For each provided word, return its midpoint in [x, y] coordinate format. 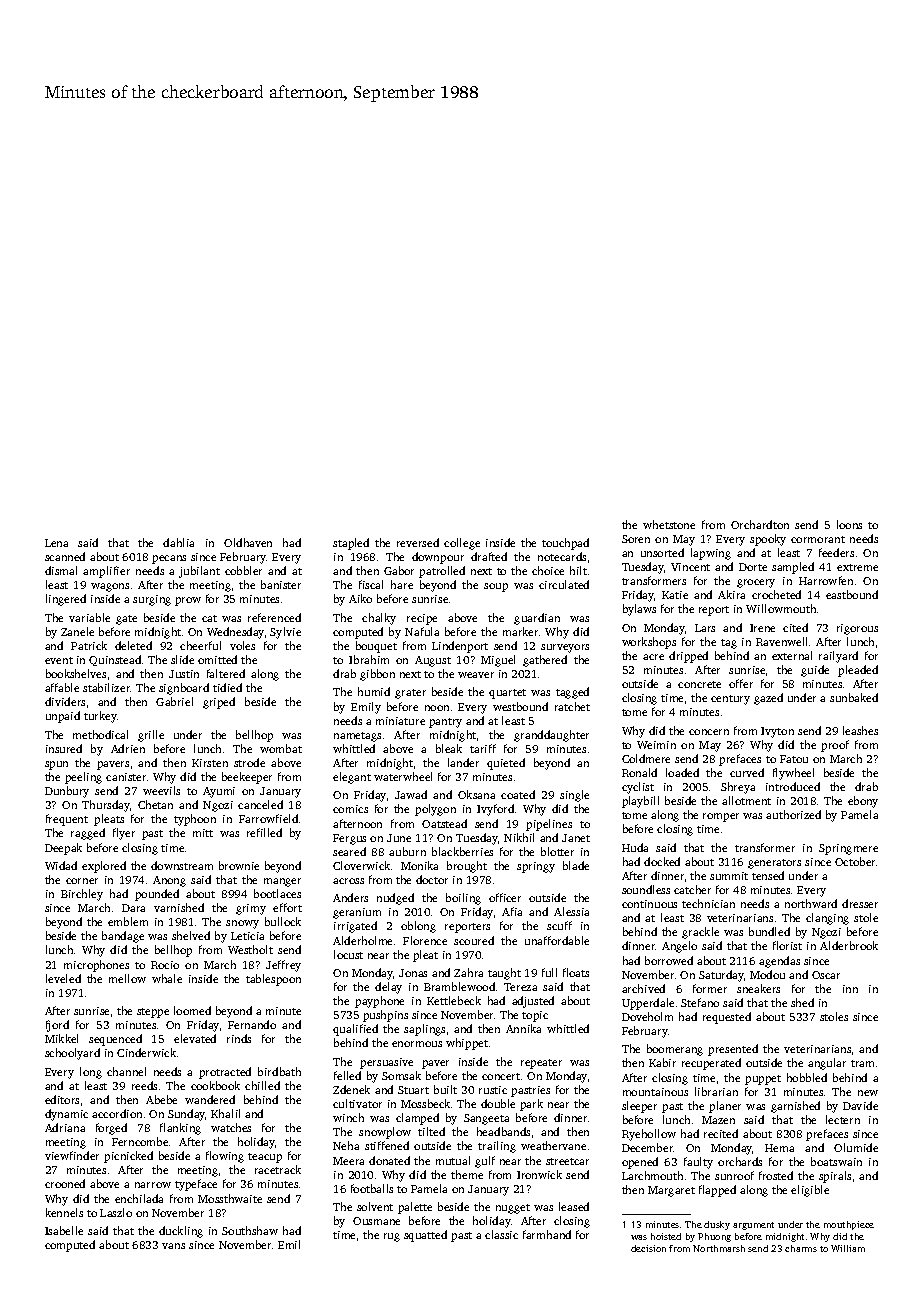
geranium [357, 913]
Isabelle [64, 1230]
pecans [169, 559]
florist [787, 945]
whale [167, 978]
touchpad [565, 544]
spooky [768, 540]
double [498, 1103]
